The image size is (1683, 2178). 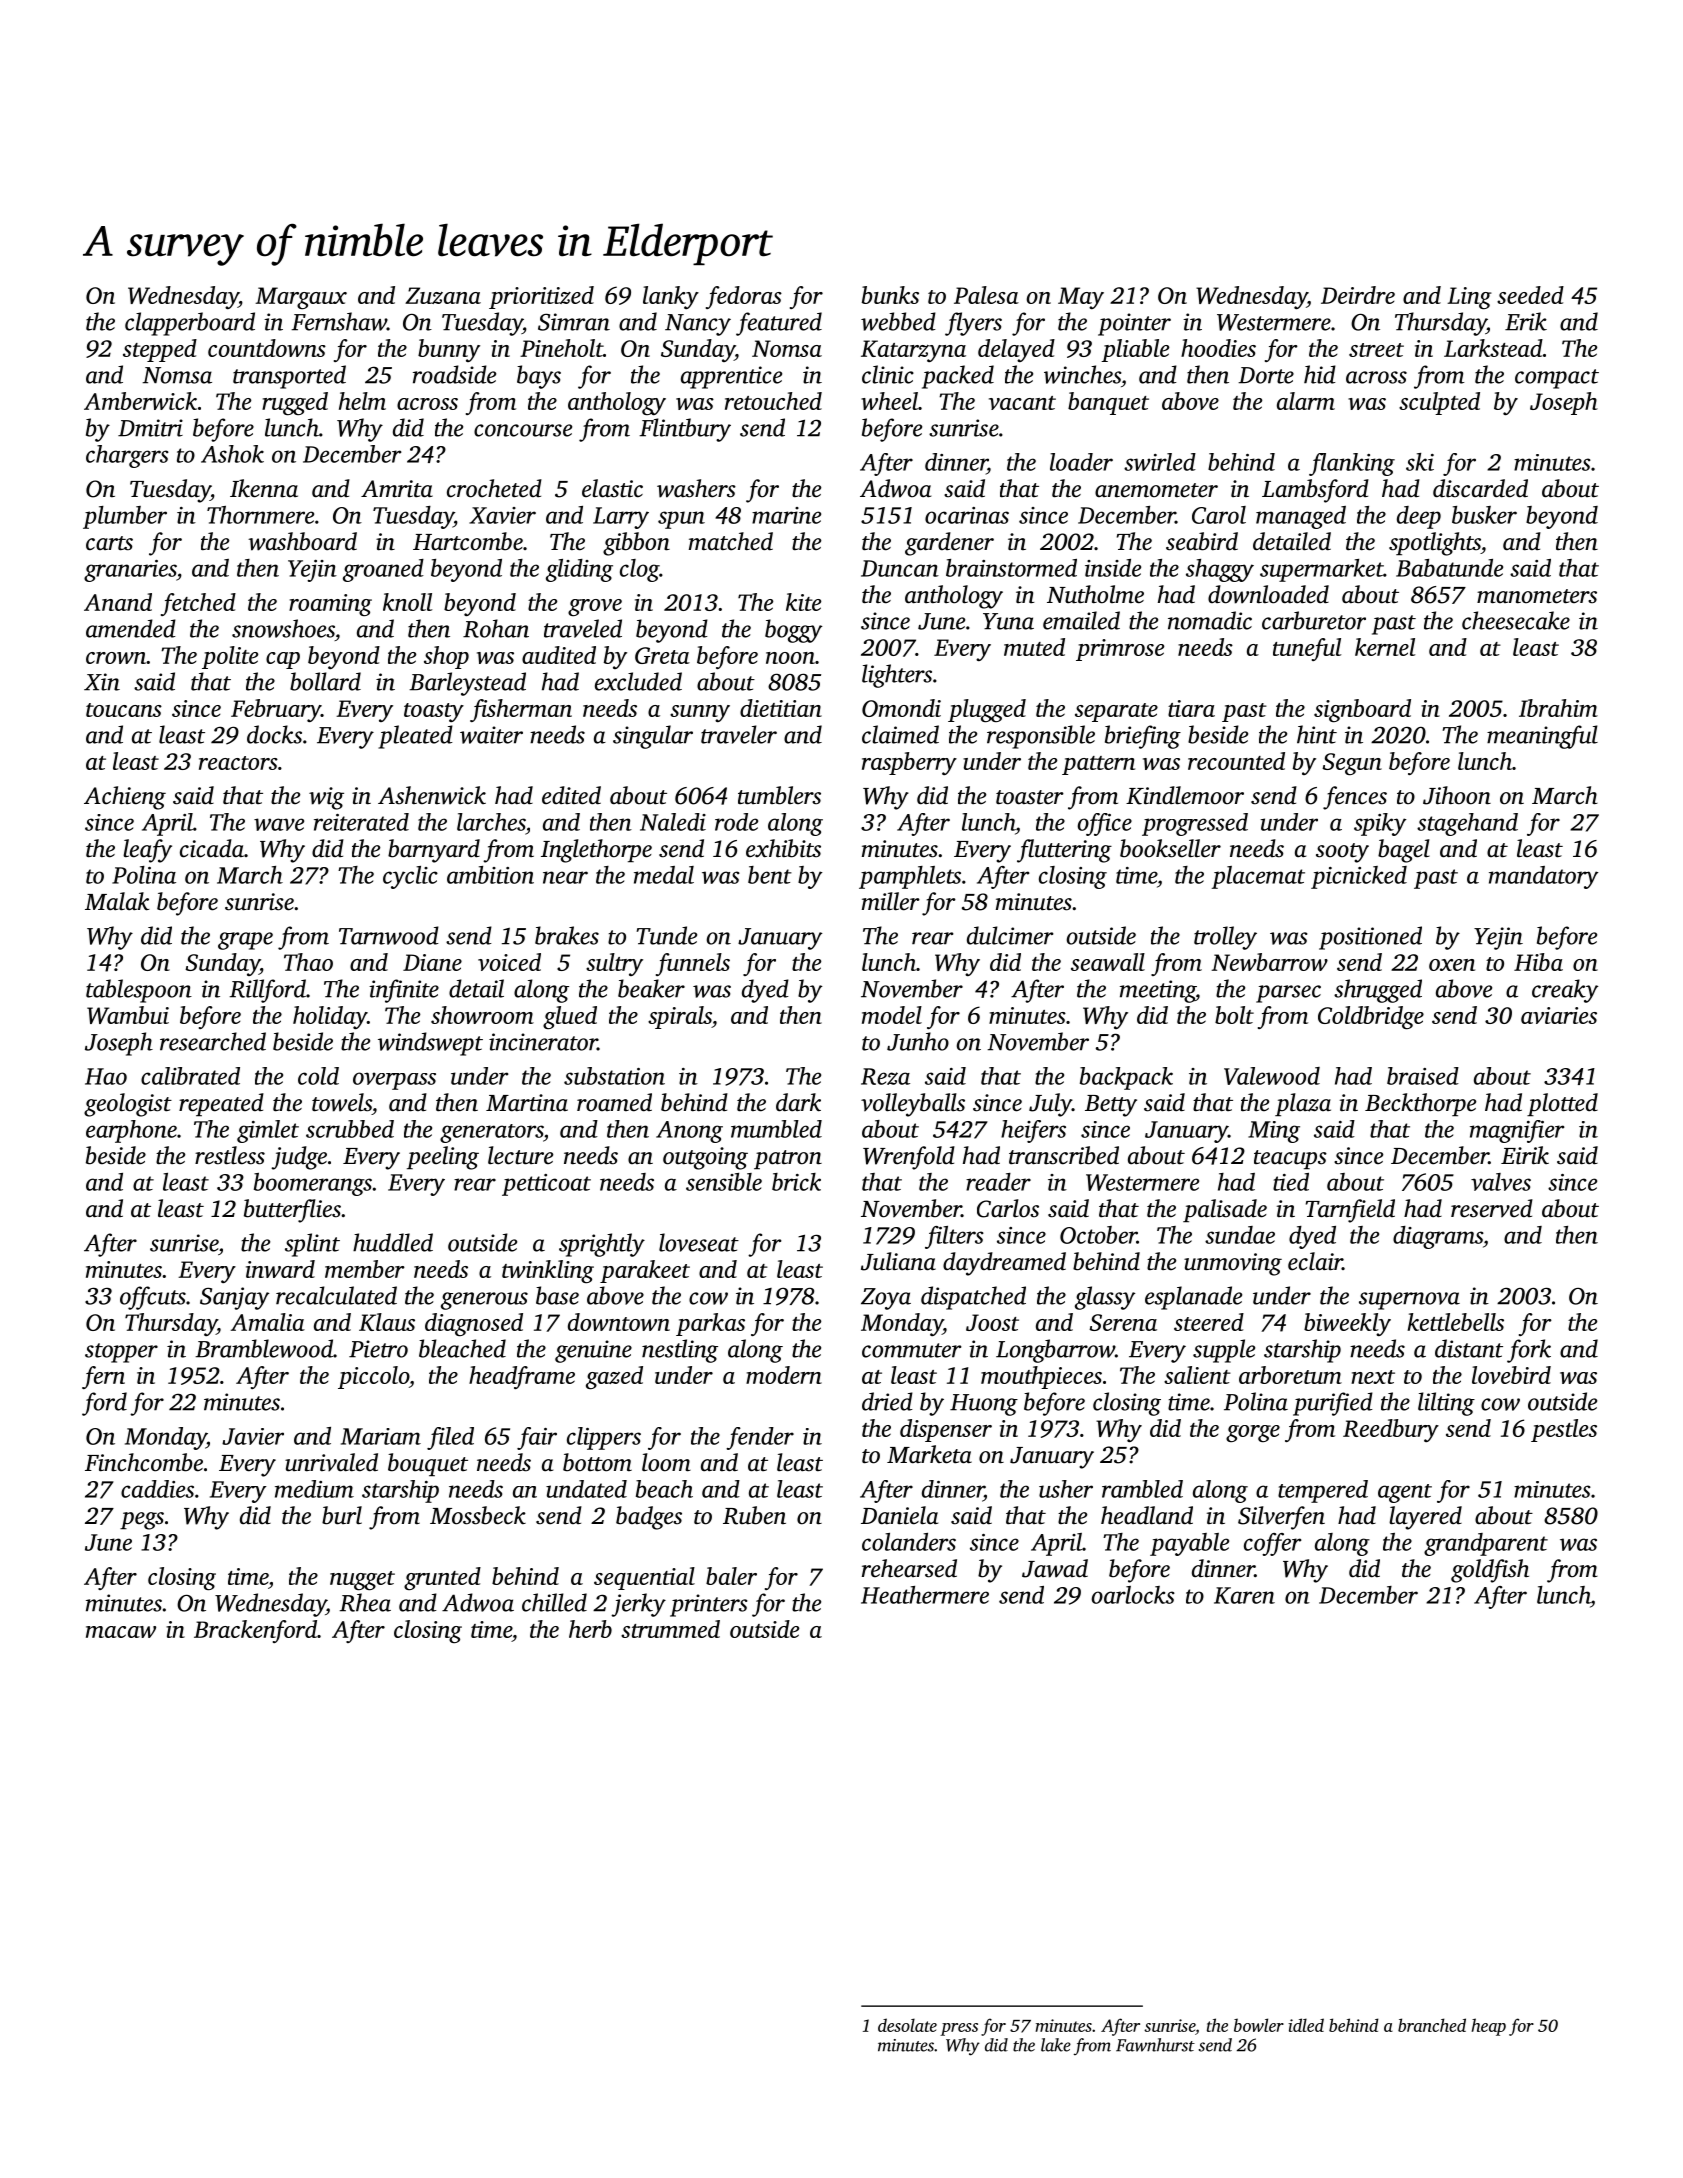 I want to click on agent, so click(x=1405, y=1493).
